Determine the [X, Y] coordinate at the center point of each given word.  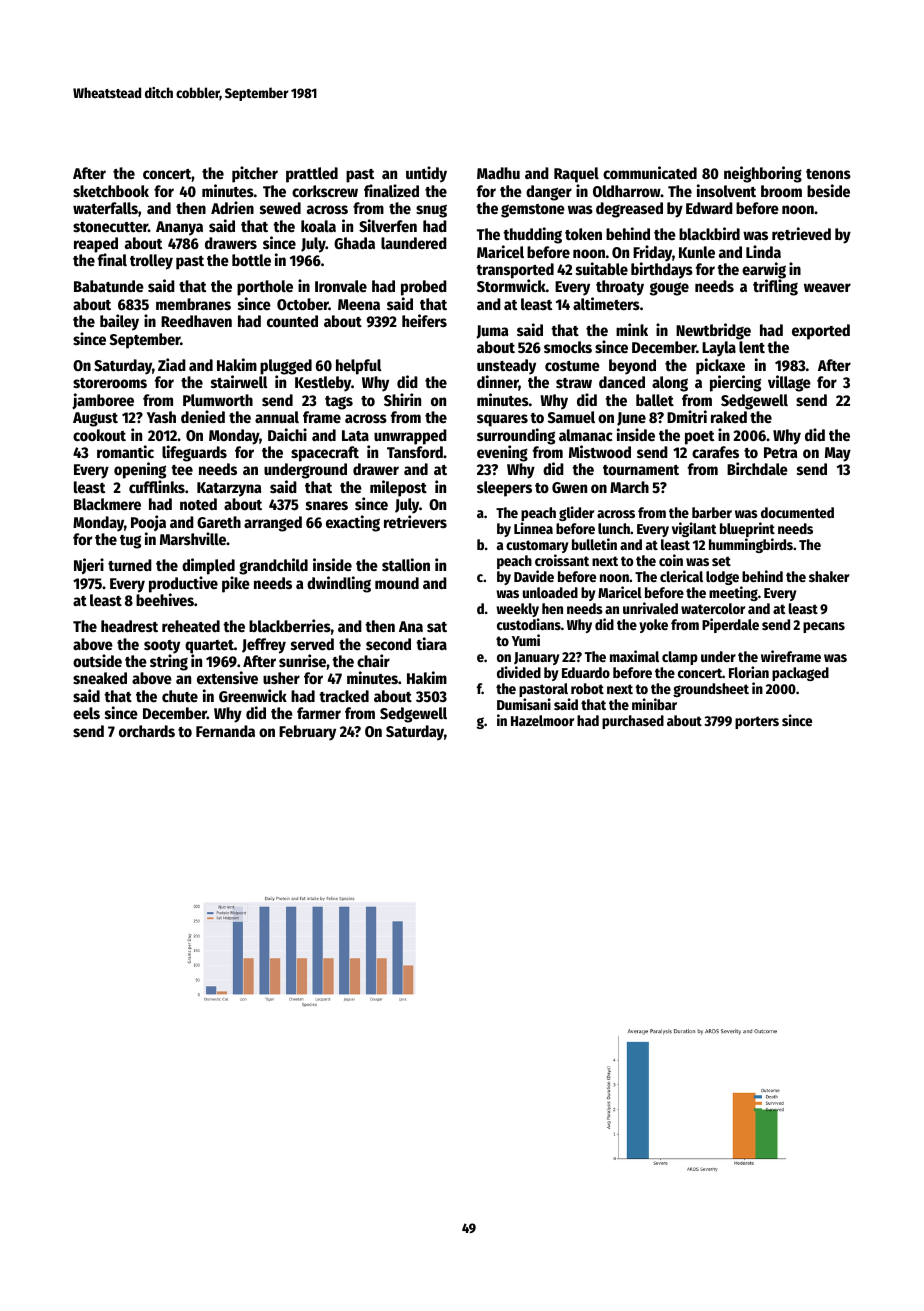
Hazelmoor [542, 720]
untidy [426, 174]
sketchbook [111, 191]
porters [757, 722]
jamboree [103, 401]
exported [821, 332]
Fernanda [225, 731]
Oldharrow [627, 191]
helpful [359, 367]
